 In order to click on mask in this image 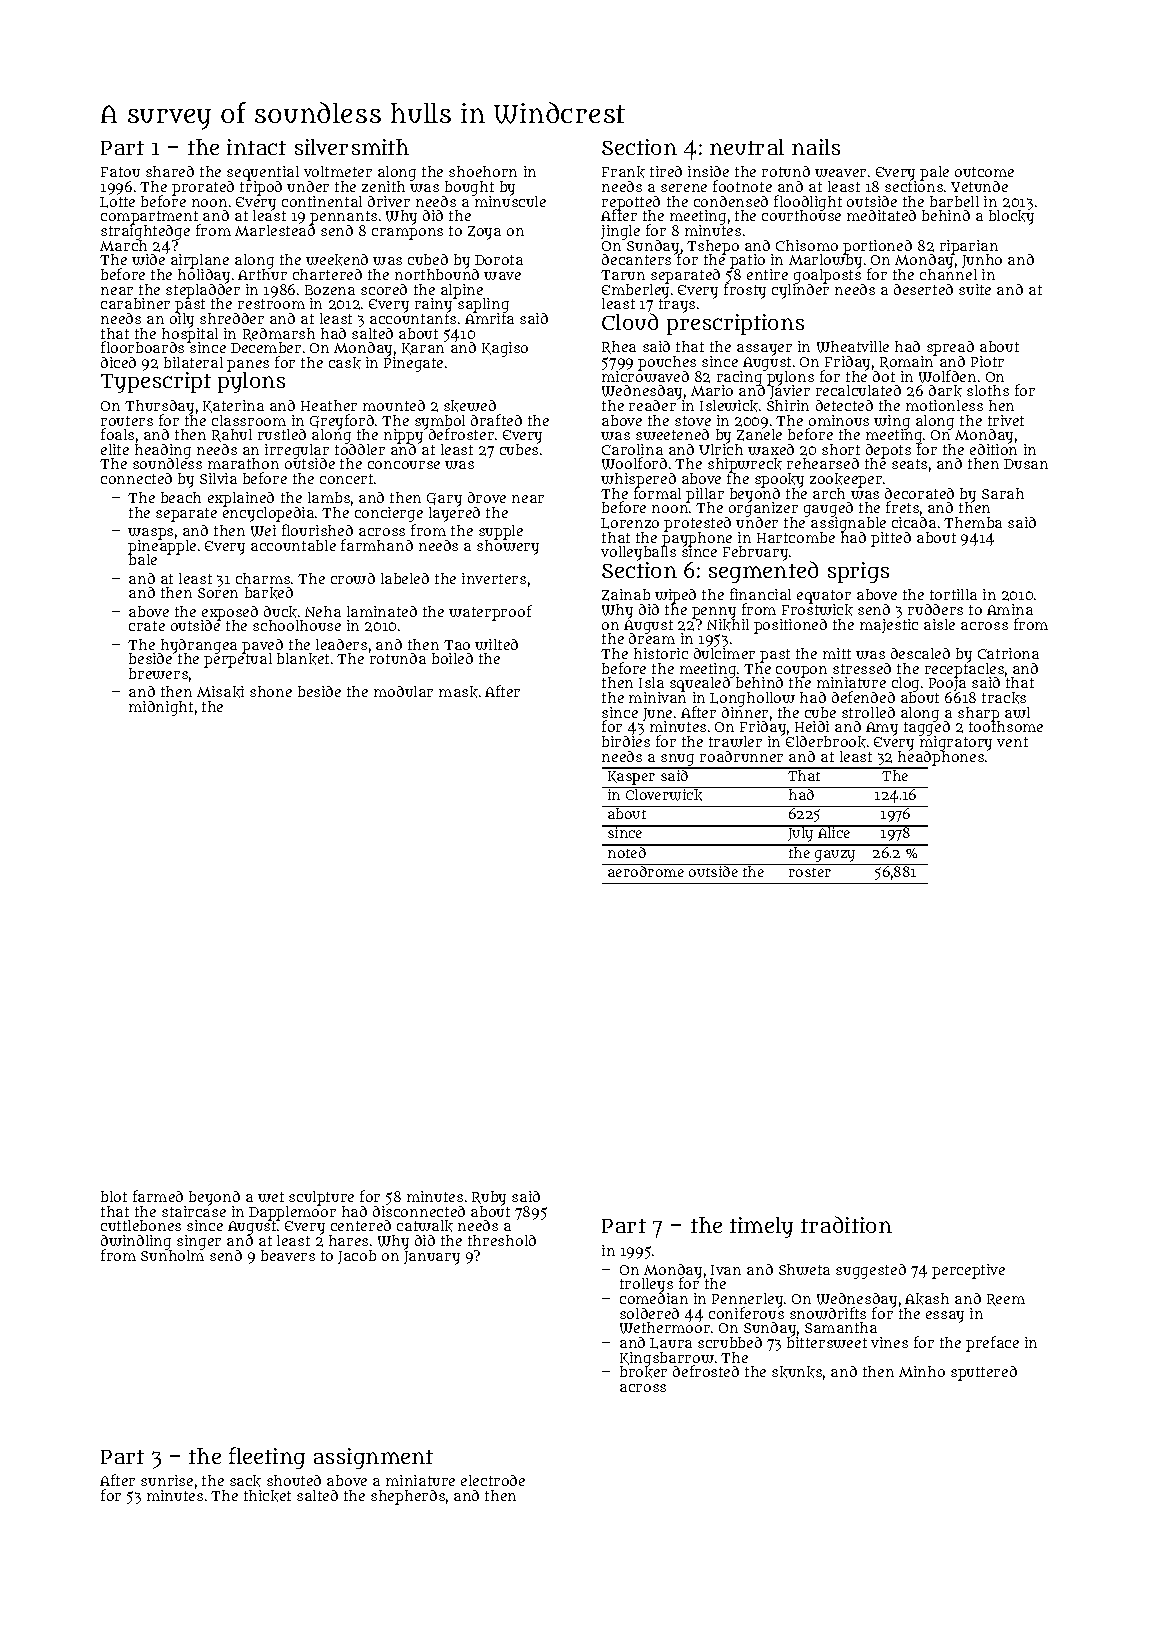, I will do `click(458, 692)`.
